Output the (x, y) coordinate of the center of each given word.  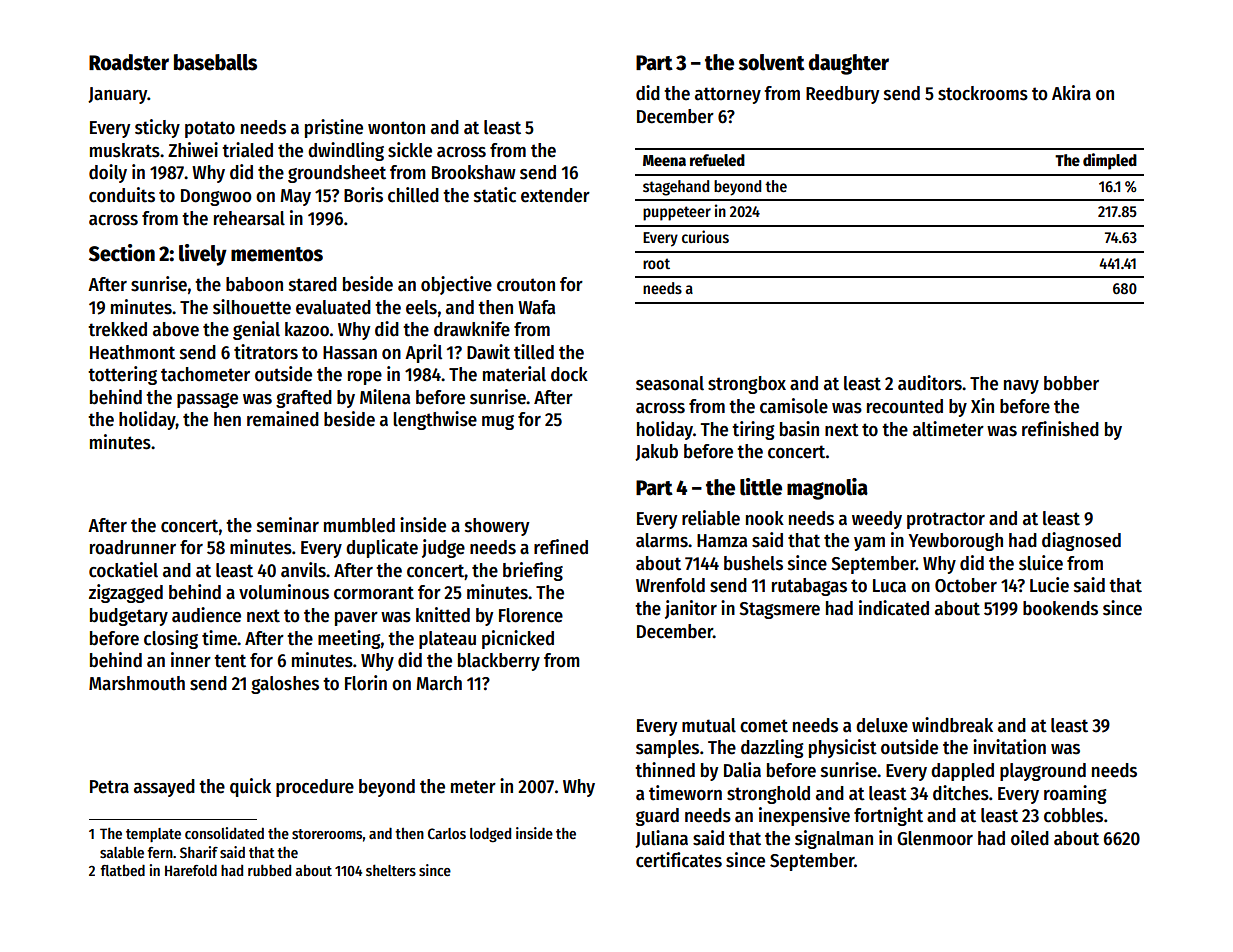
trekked (117, 329)
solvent (771, 62)
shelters (391, 870)
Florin (366, 683)
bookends (1060, 608)
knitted (443, 615)
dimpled (1110, 161)
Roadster (129, 62)
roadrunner (133, 547)
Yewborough (956, 542)
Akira (1071, 93)
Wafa (536, 307)
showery (497, 527)
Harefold (191, 870)
